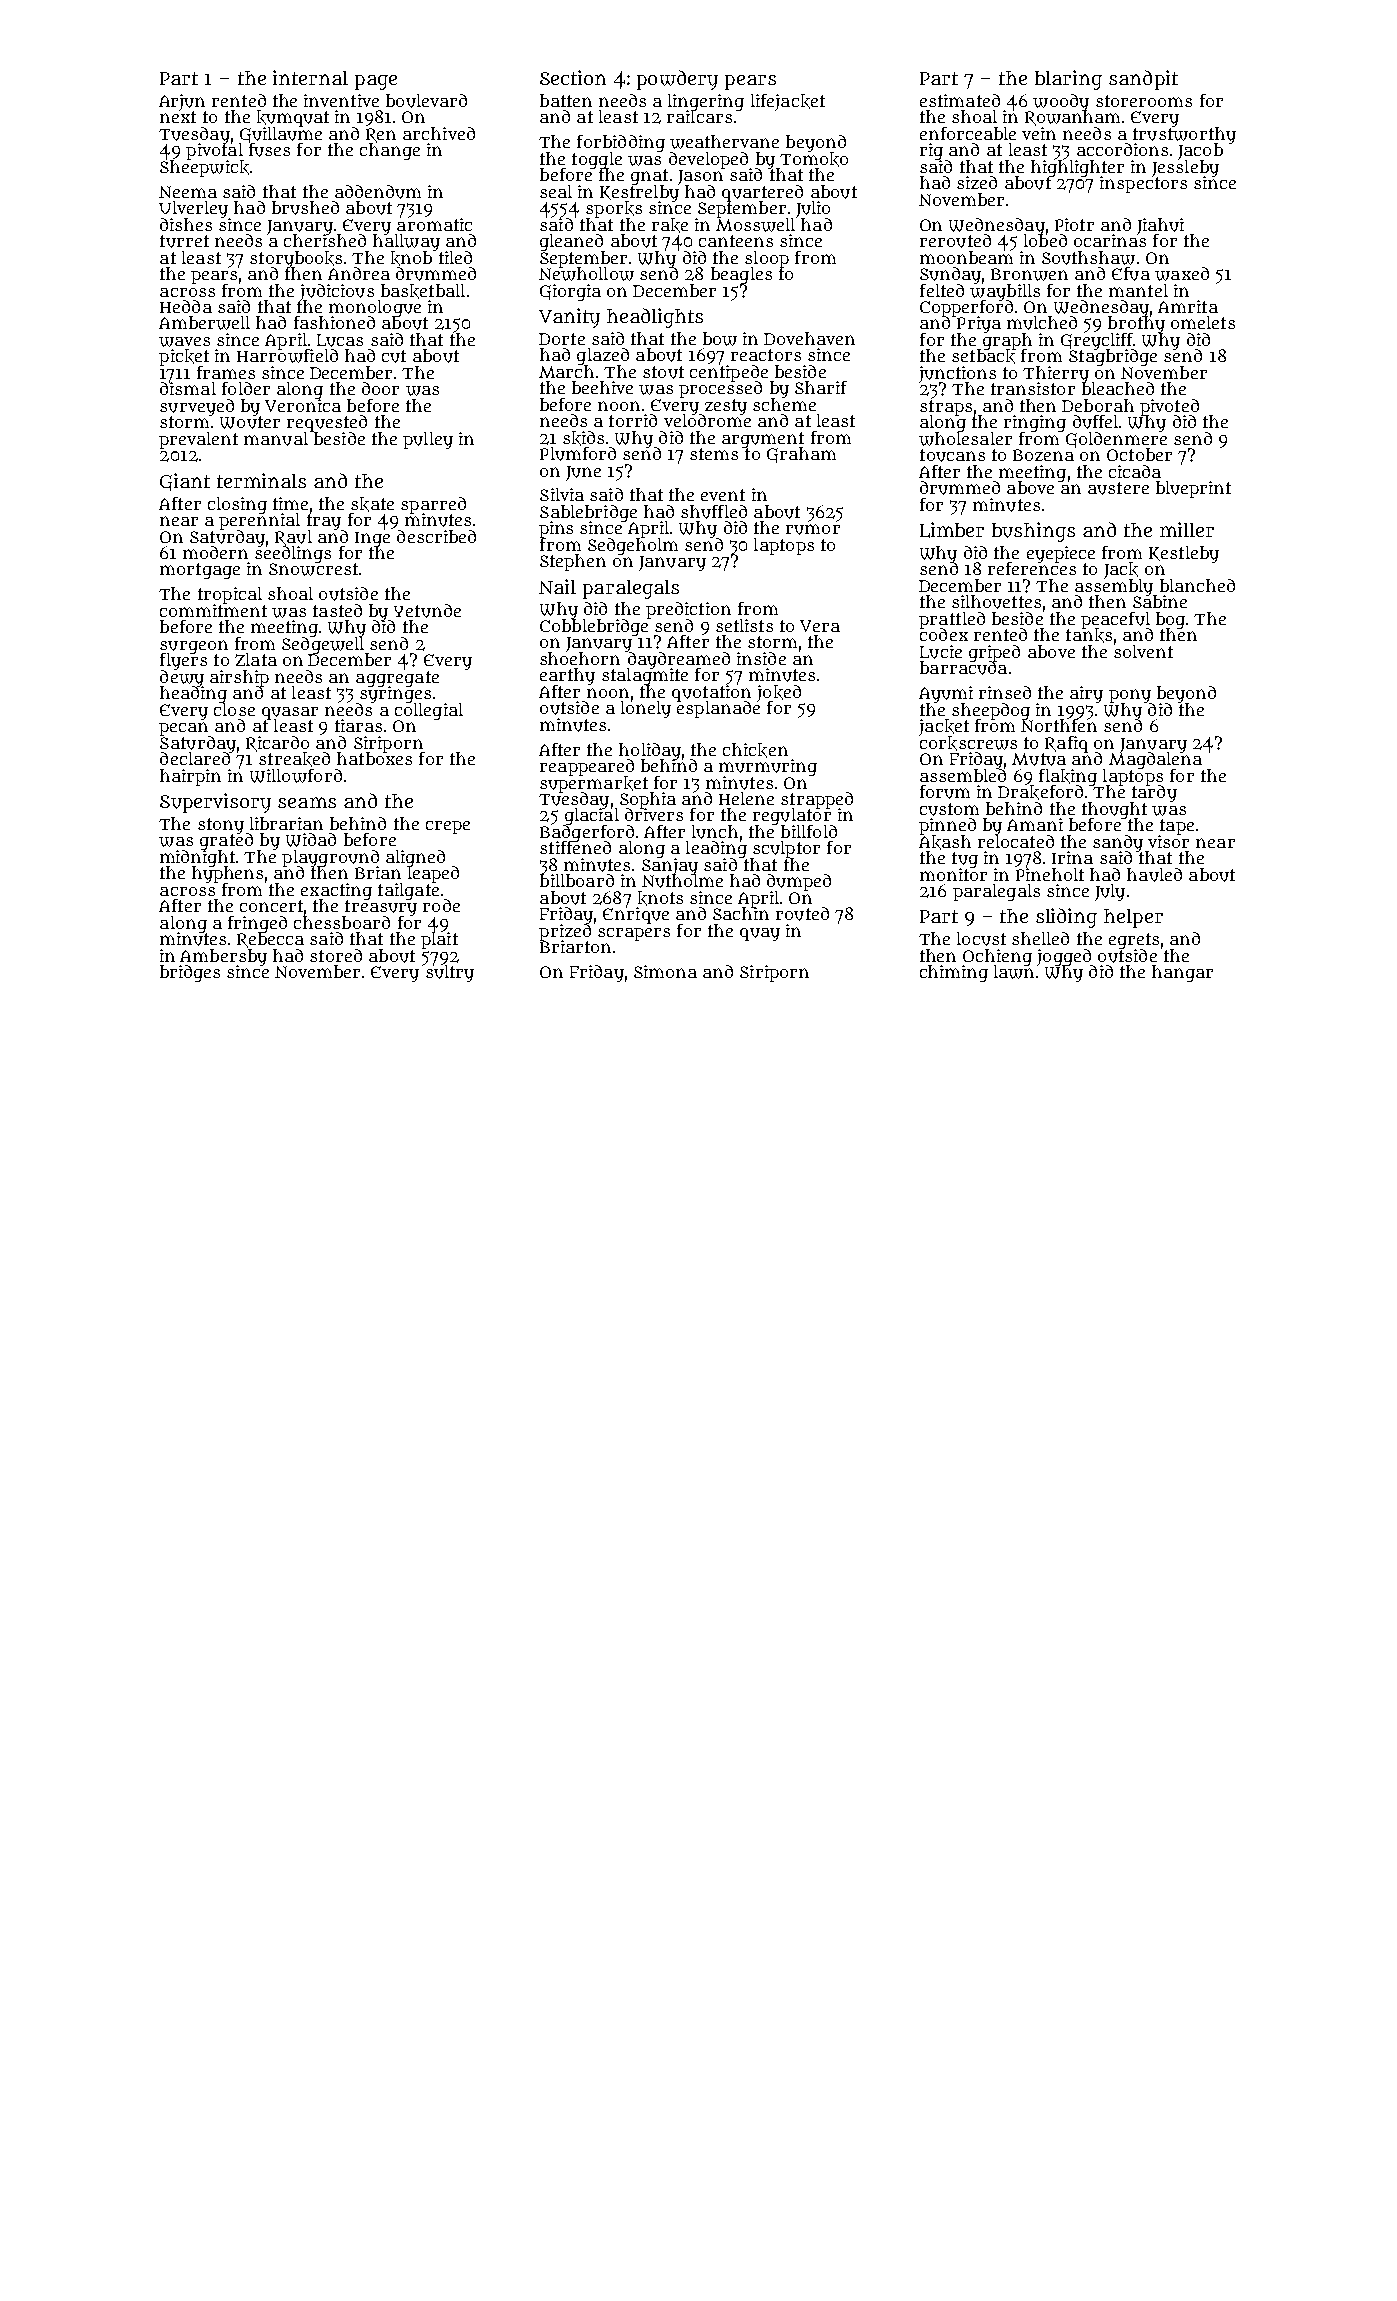 The width and height of the screenshot is (1397, 2301). I want to click on Hedda, so click(186, 306).
